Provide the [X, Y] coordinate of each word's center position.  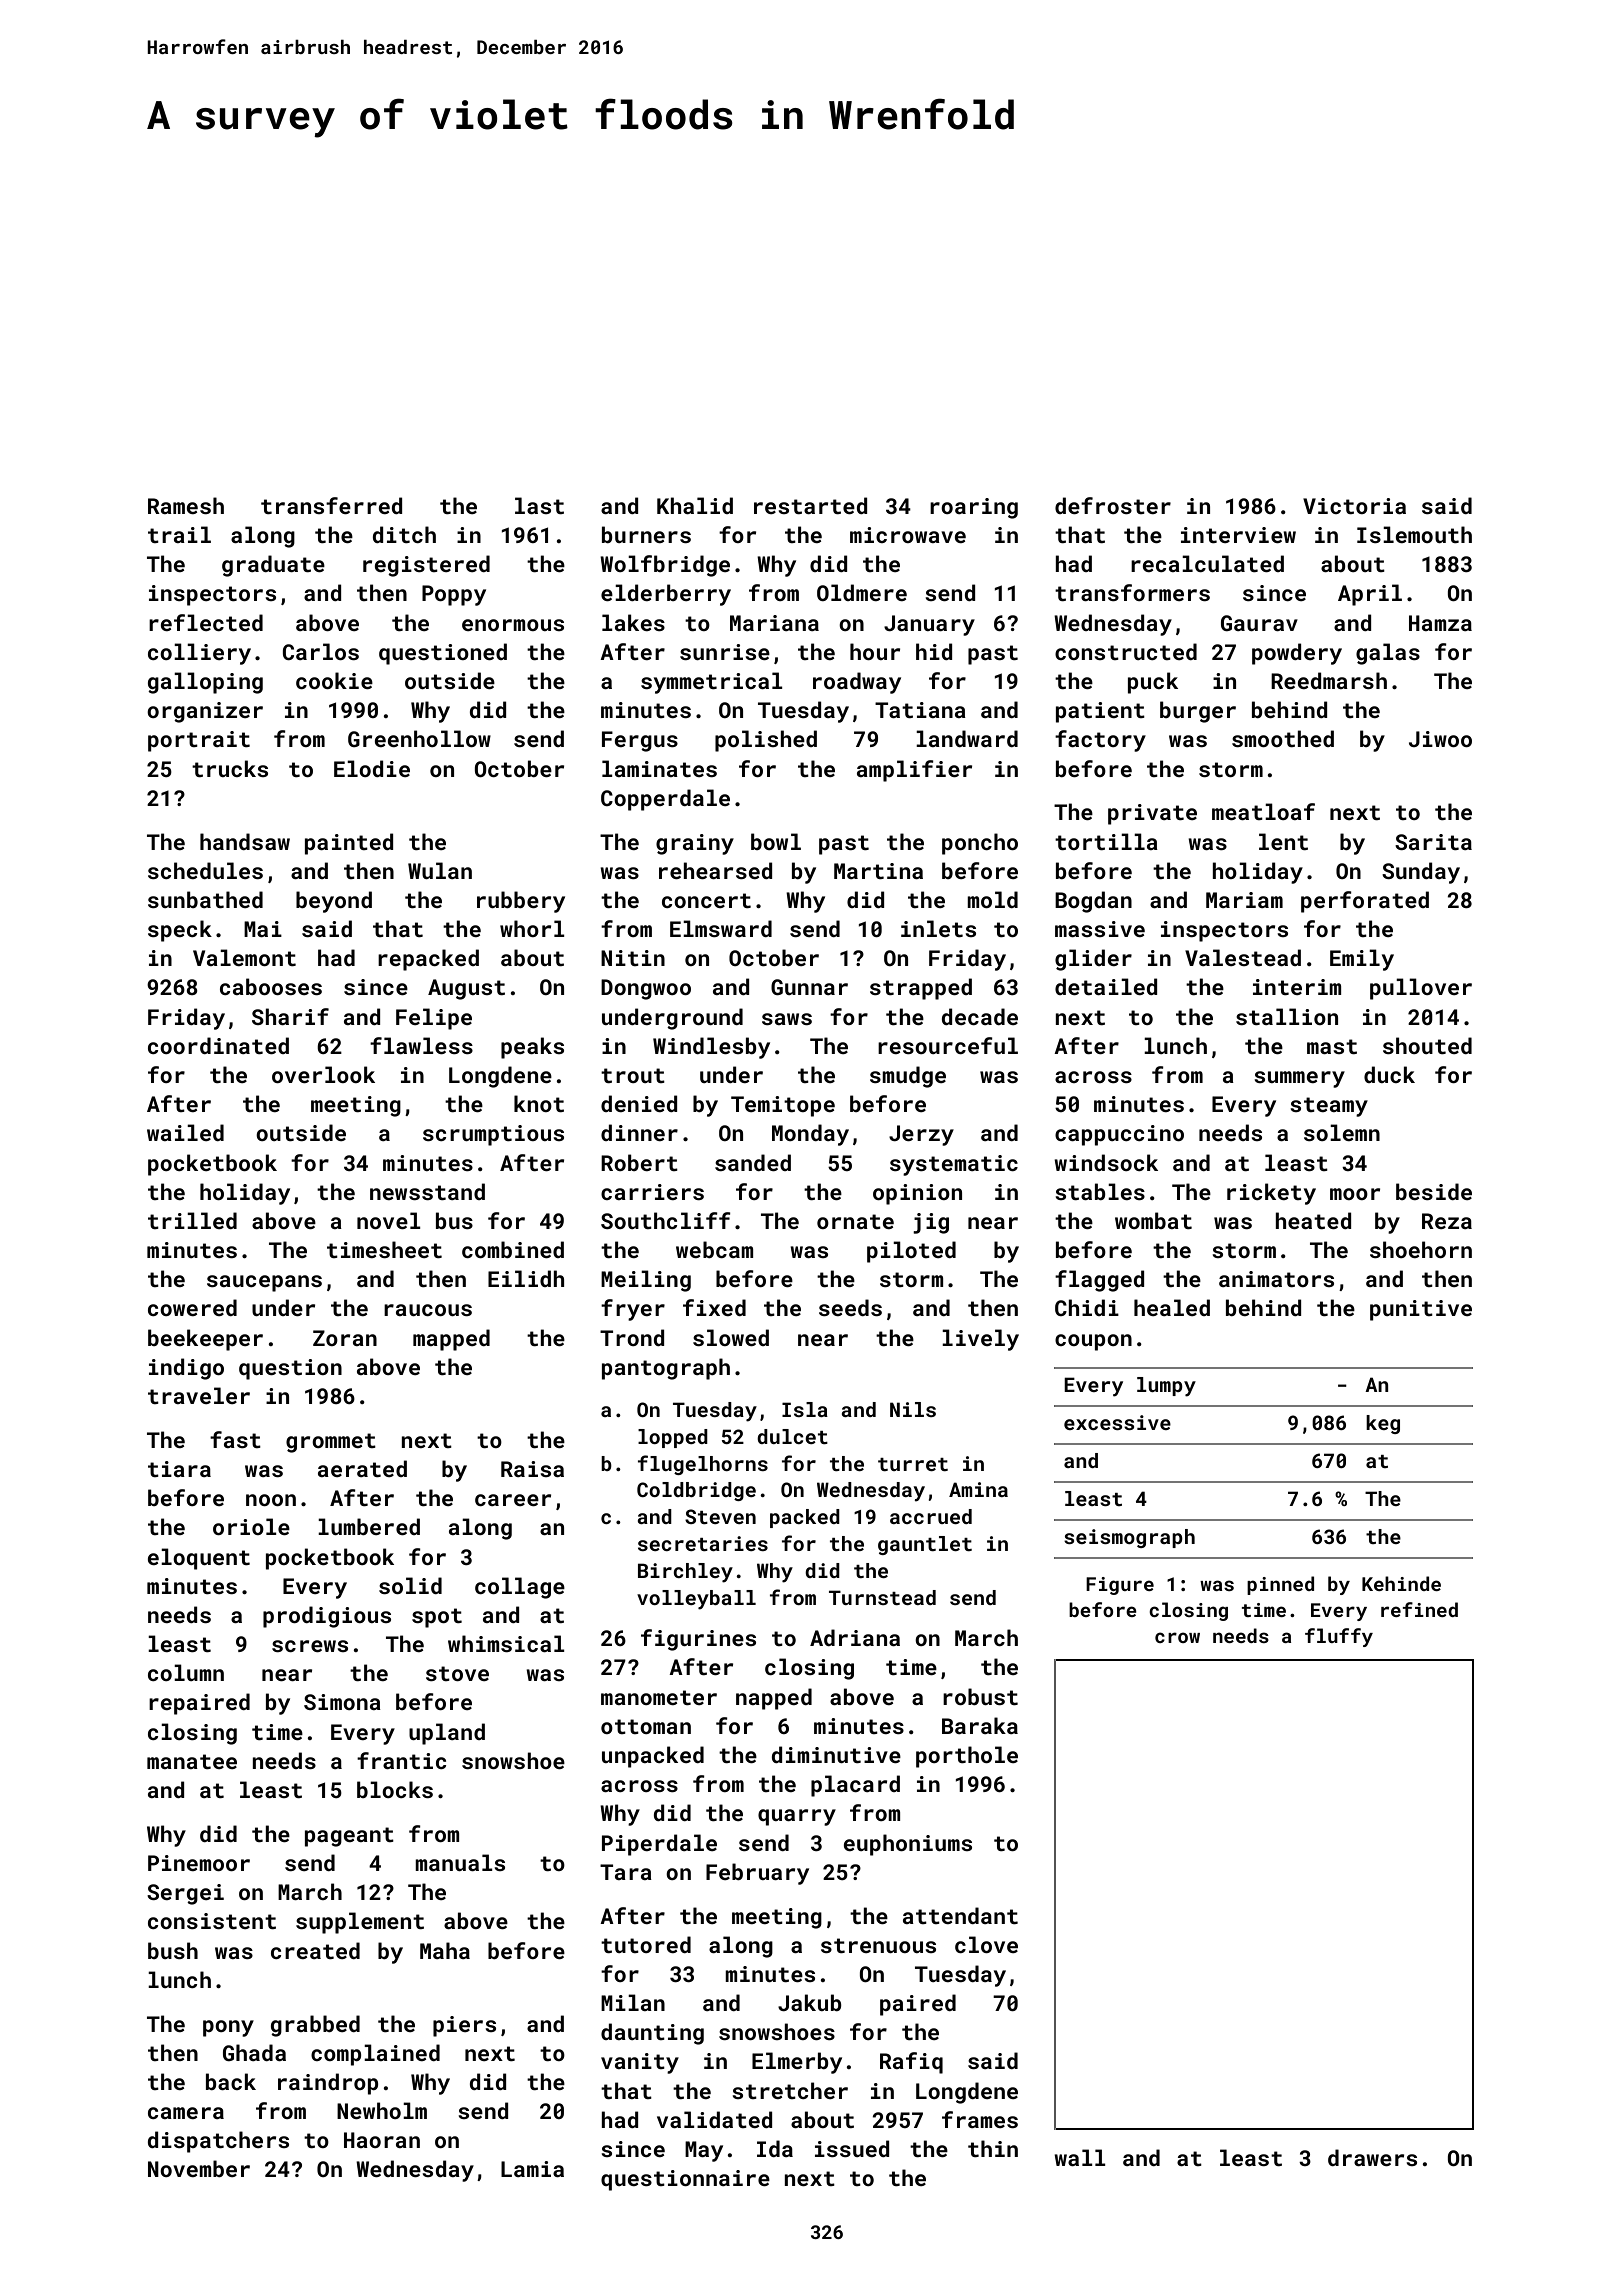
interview [1238, 535]
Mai [263, 929]
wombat [1153, 1220]
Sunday [1421, 873]
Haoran [382, 2140]
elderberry [666, 595]
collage [520, 1588]
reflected [206, 622]
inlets [938, 928]
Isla [805, 1409]
